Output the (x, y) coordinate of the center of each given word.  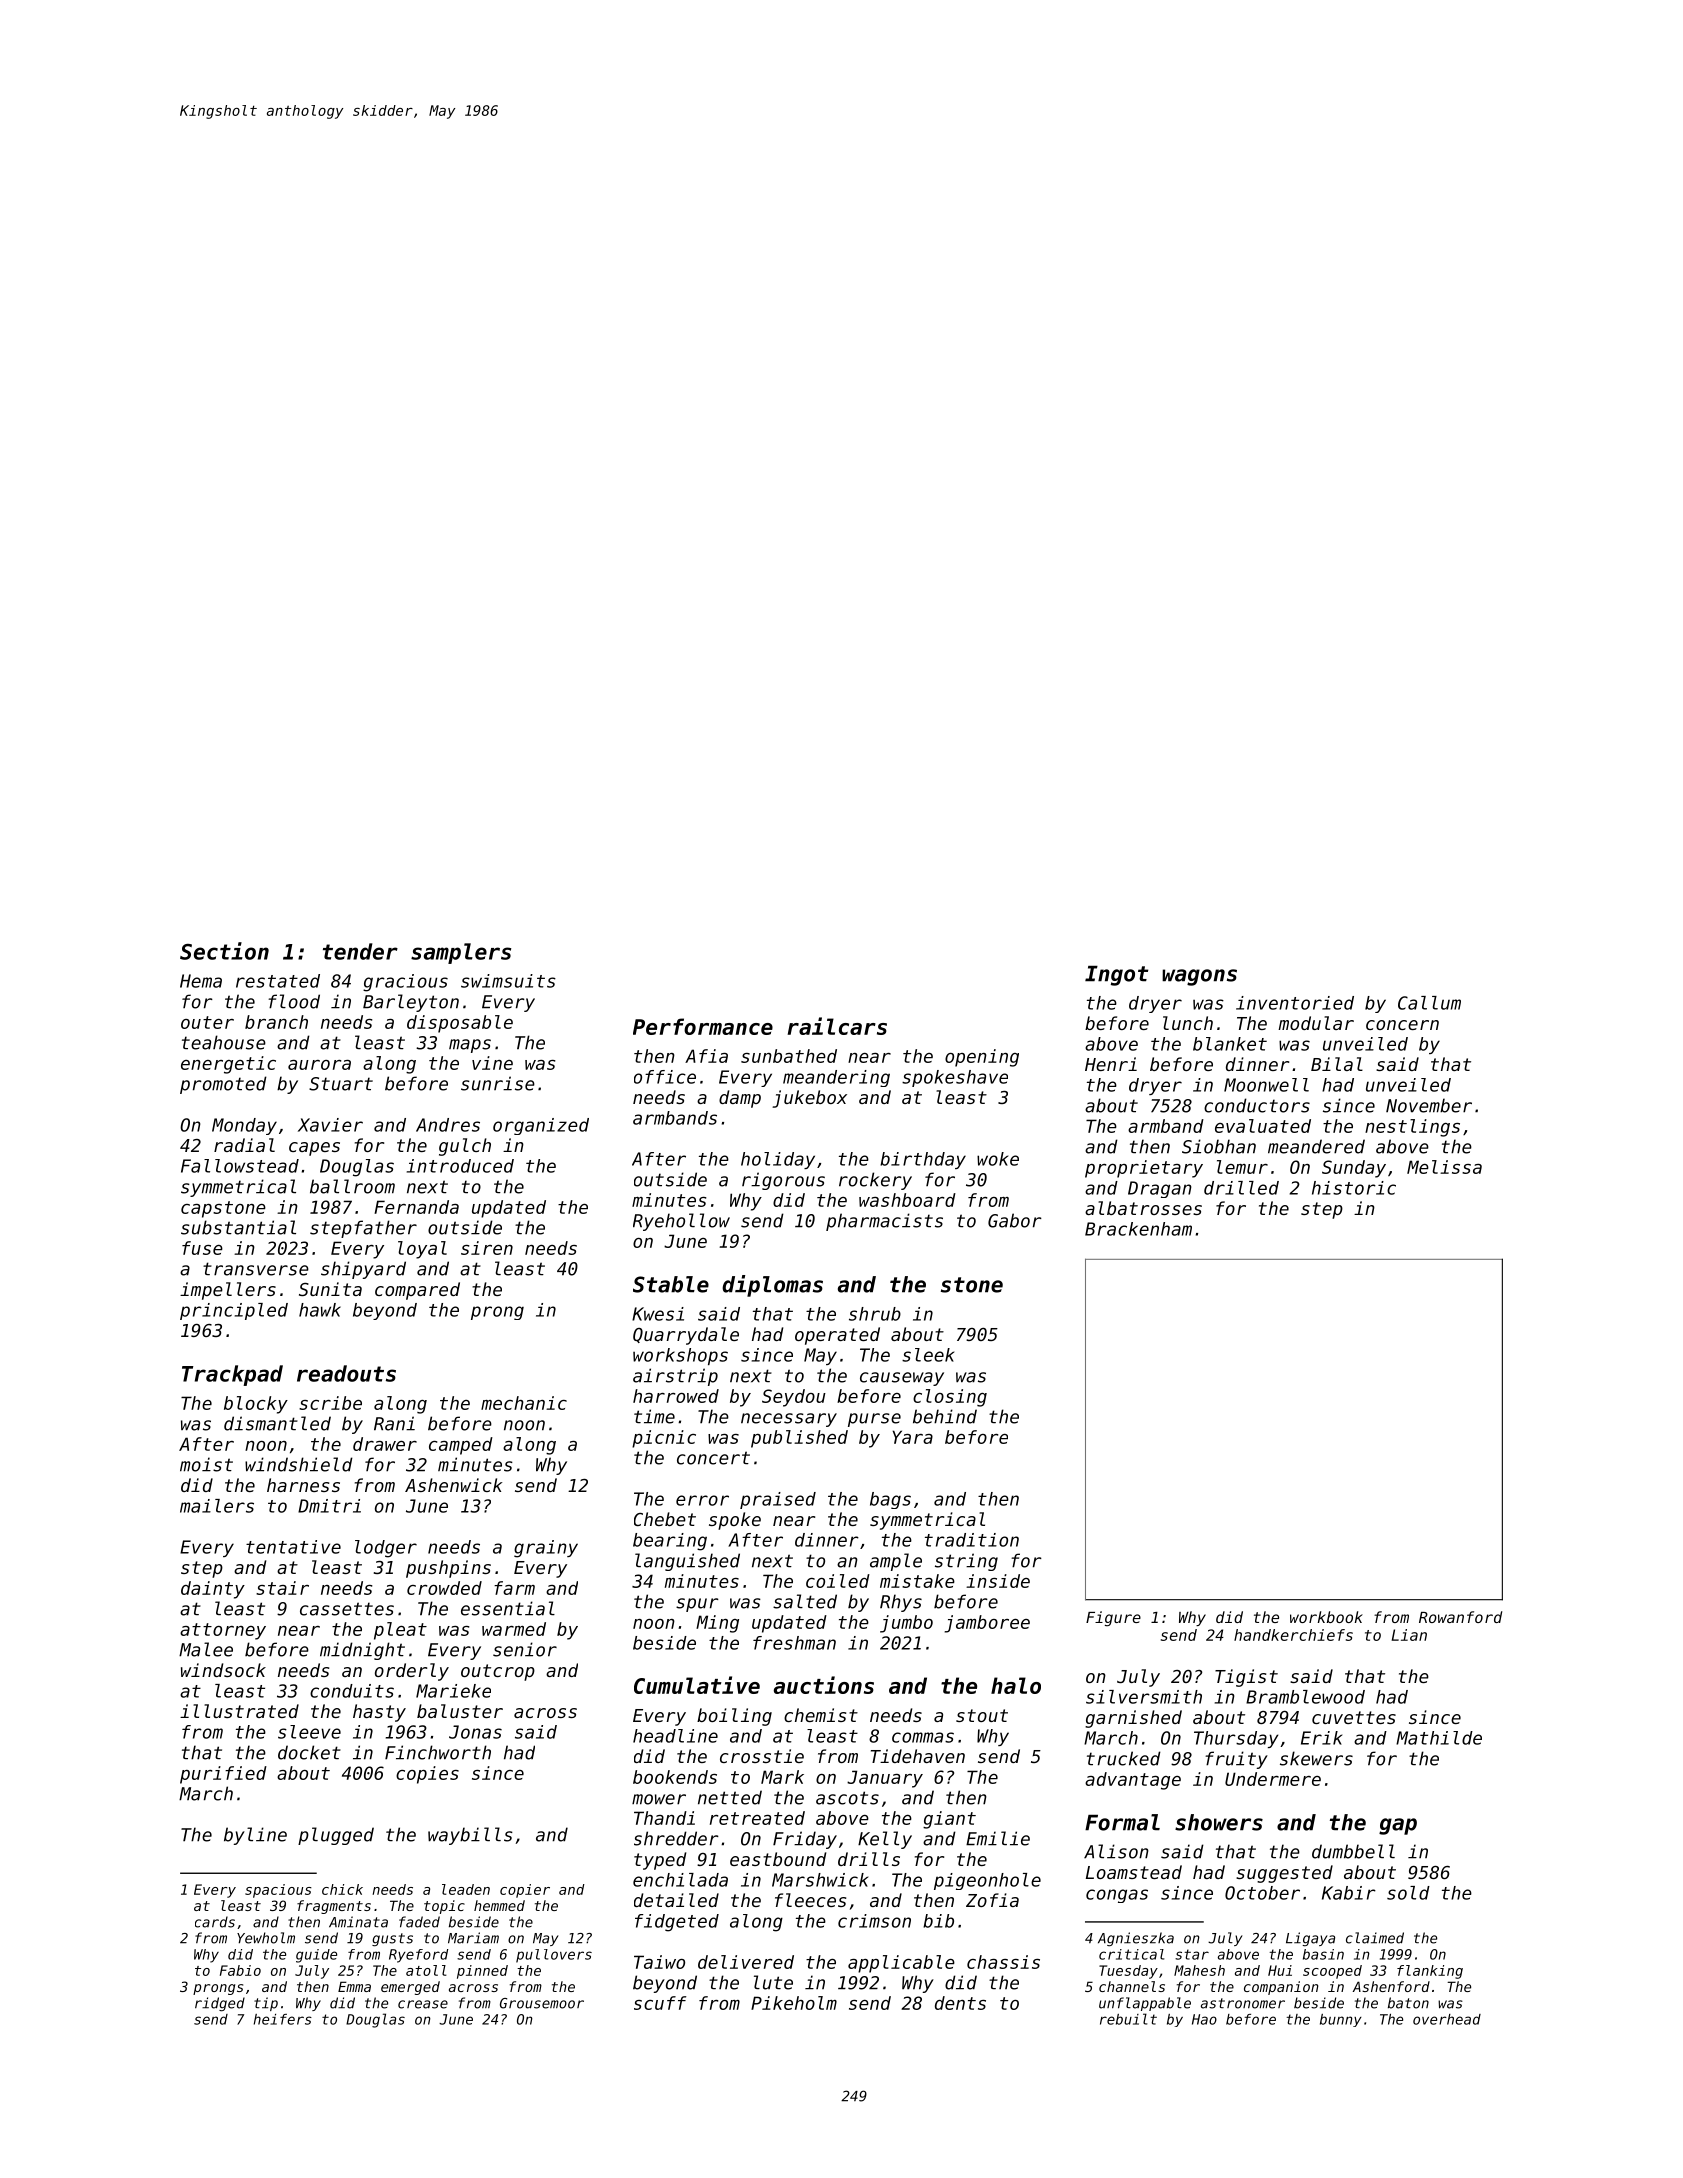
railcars (837, 1026)
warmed (514, 1629)
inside (998, 1581)
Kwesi (658, 1314)
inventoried (1295, 1003)
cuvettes (1354, 1717)
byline (255, 1836)
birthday (923, 1160)
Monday (244, 1126)
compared (417, 1291)
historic (1354, 1188)
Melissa (1444, 1167)
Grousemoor (542, 2003)
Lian (1409, 1635)
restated (278, 981)
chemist (821, 1715)
